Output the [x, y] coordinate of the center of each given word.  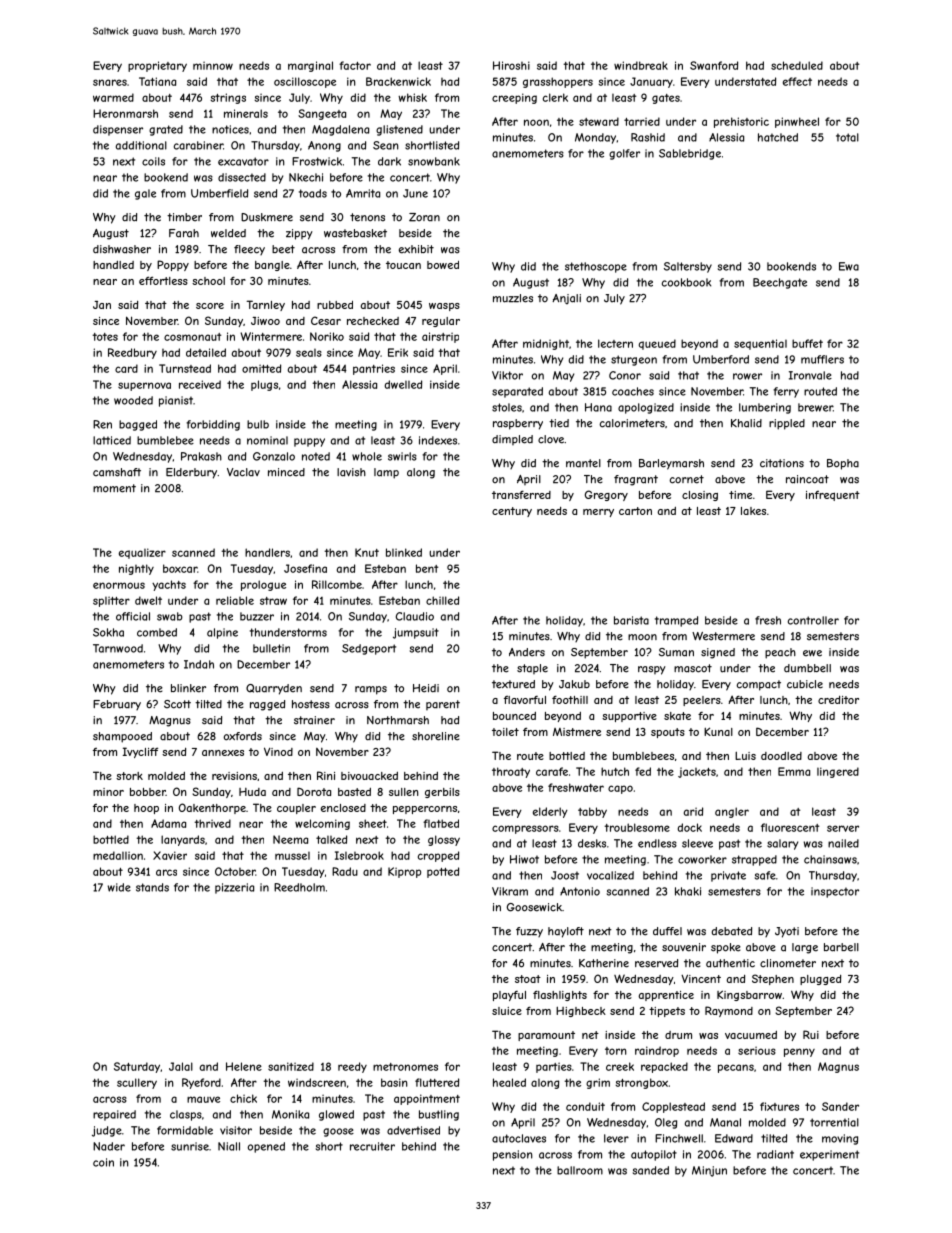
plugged [820, 980]
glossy [444, 840]
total [847, 137]
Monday [595, 138]
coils [153, 161]
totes [105, 337]
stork [129, 776]
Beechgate [780, 283]
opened [266, 1147]
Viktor [507, 375]
